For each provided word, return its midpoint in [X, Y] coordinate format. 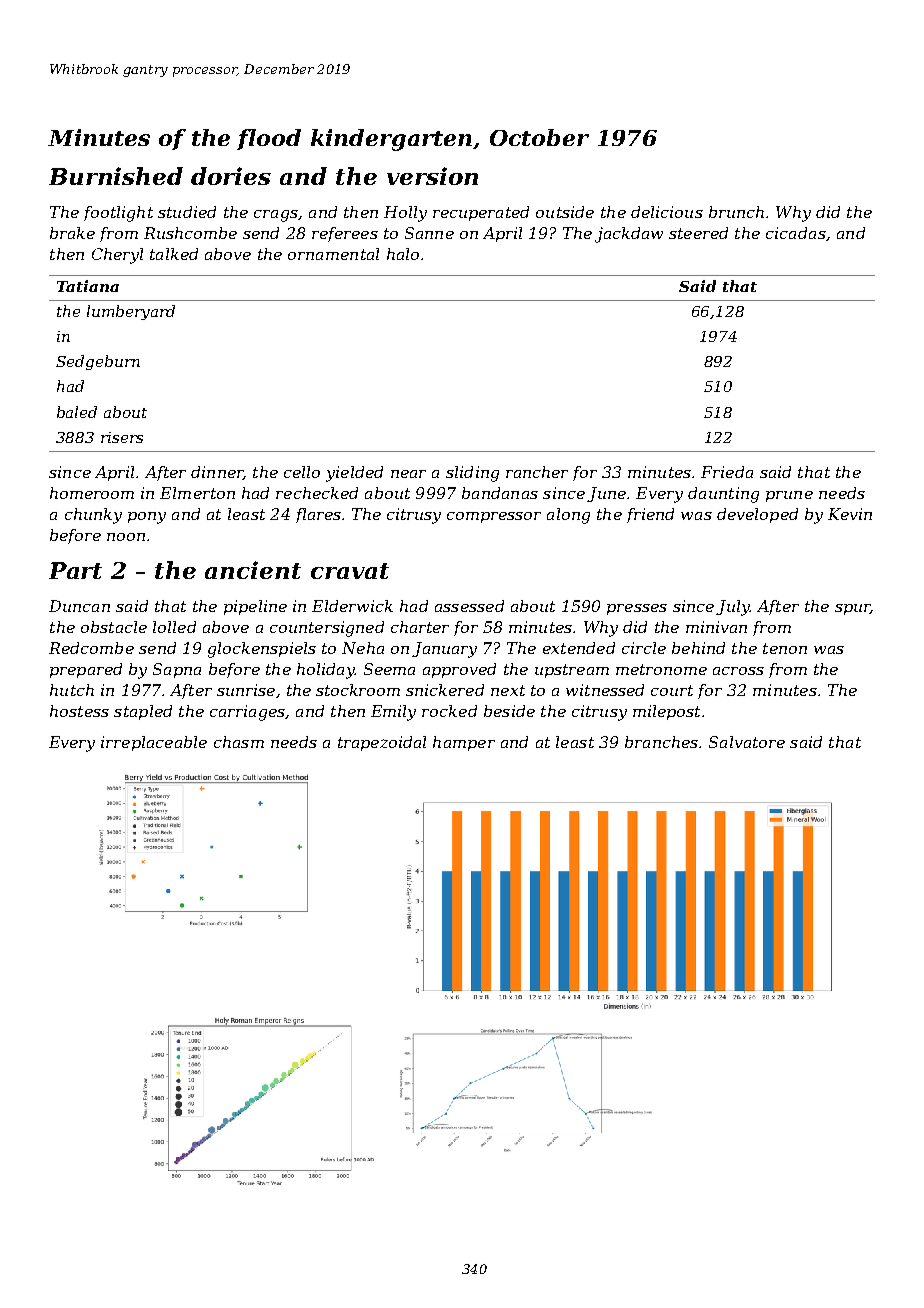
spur [853, 609]
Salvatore [747, 742]
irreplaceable [154, 743]
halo [403, 254]
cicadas [796, 233]
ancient [253, 570]
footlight [118, 214]
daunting [723, 495]
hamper [464, 743]
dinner [217, 473]
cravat [350, 571]
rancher [537, 472]
